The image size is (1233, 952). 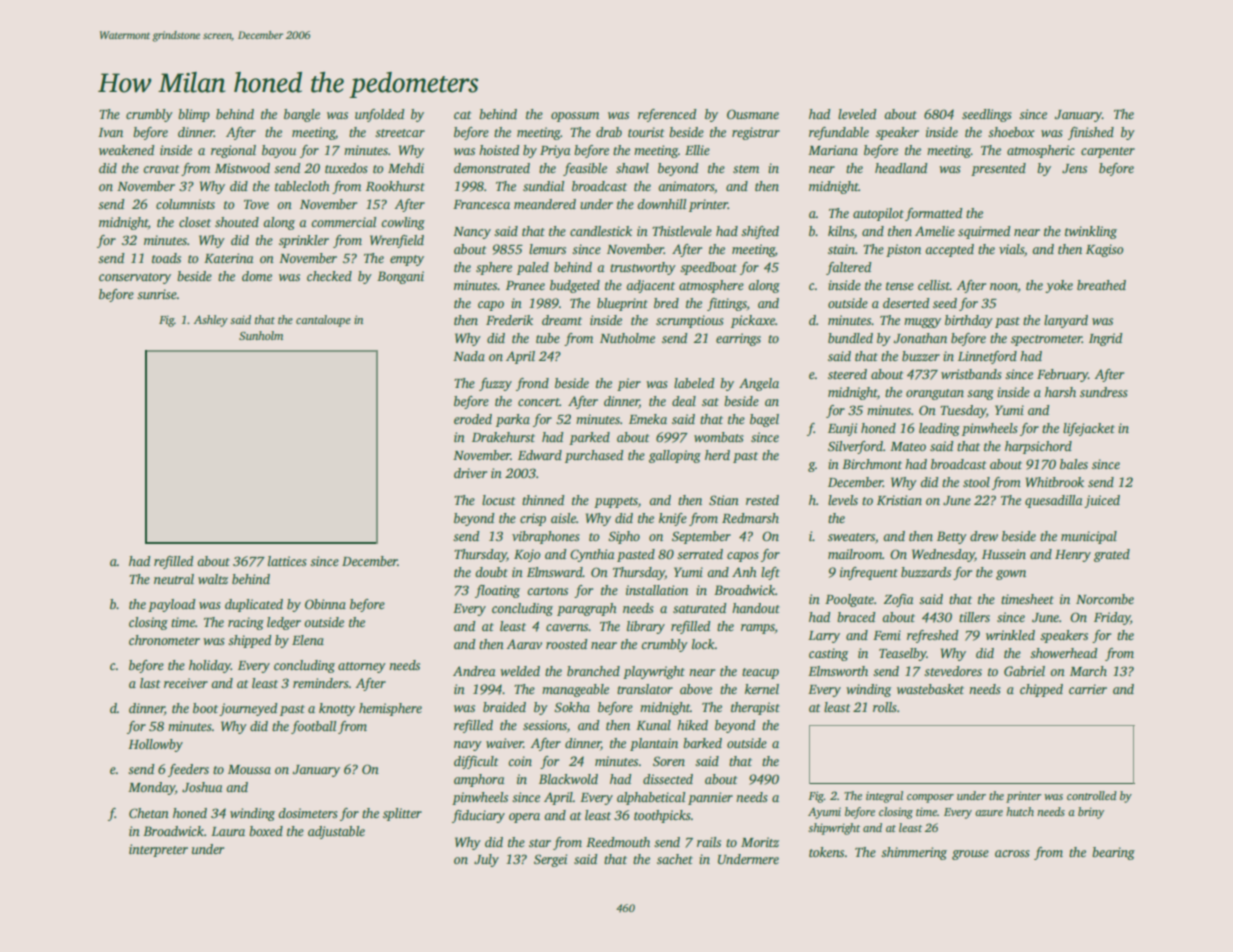 I want to click on interpreter, so click(x=158, y=850).
